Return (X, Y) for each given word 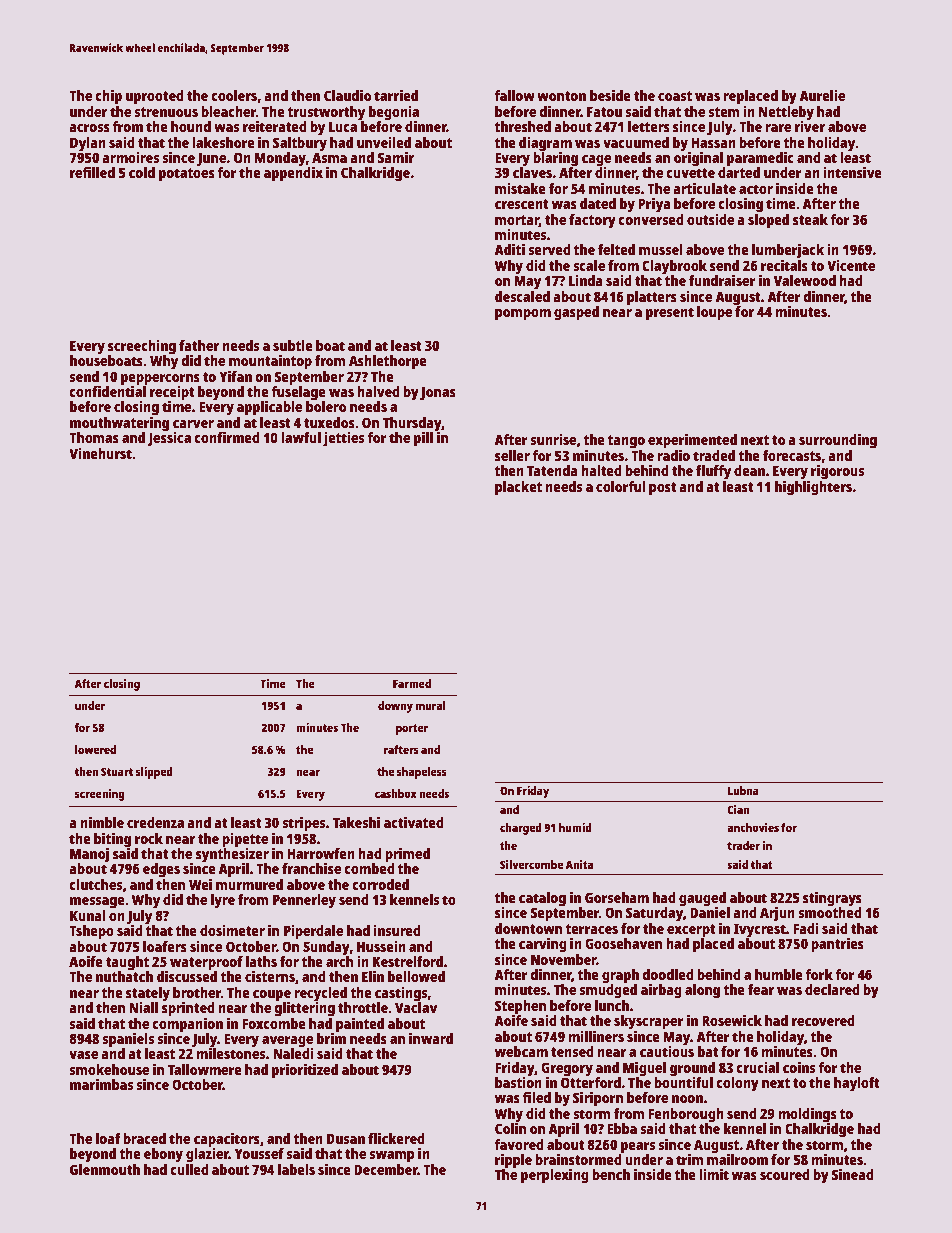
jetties (343, 439)
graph (620, 976)
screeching (142, 347)
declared (832, 989)
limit (714, 1174)
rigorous (837, 472)
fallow (514, 95)
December (386, 1169)
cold (142, 172)
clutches (95, 884)
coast (675, 96)
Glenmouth (105, 1169)
